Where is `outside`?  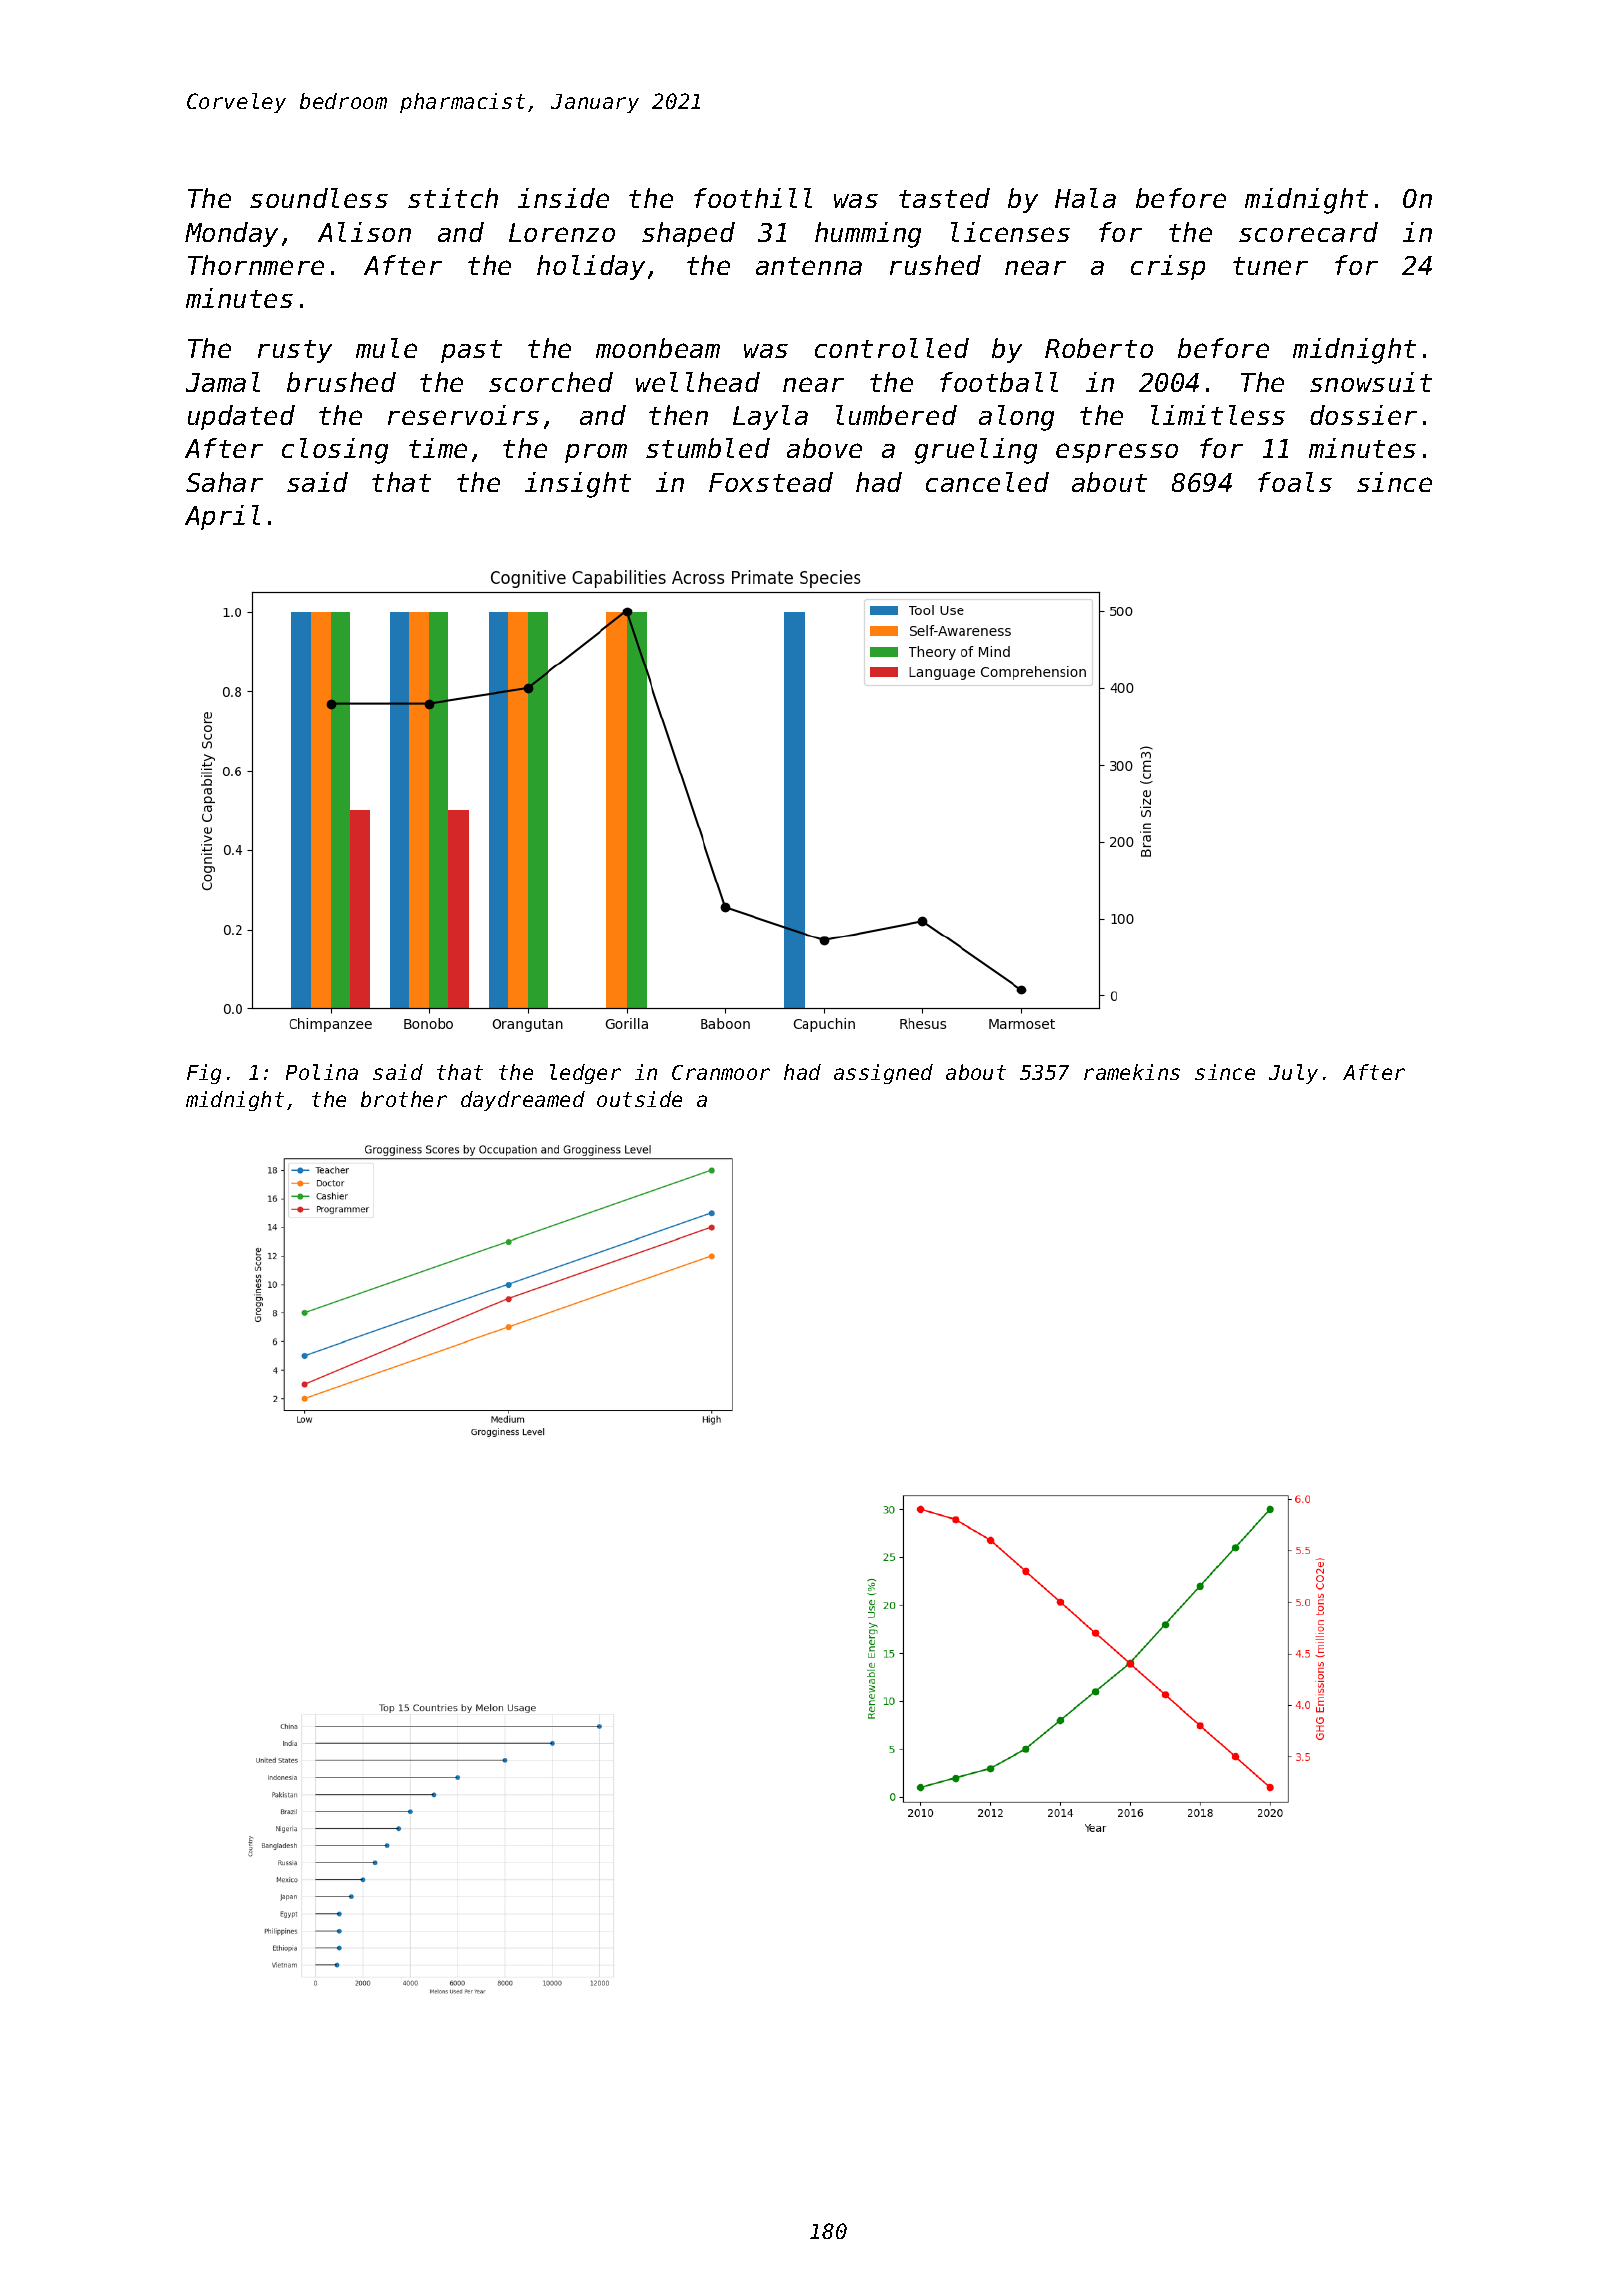 outside is located at coordinates (639, 1099).
